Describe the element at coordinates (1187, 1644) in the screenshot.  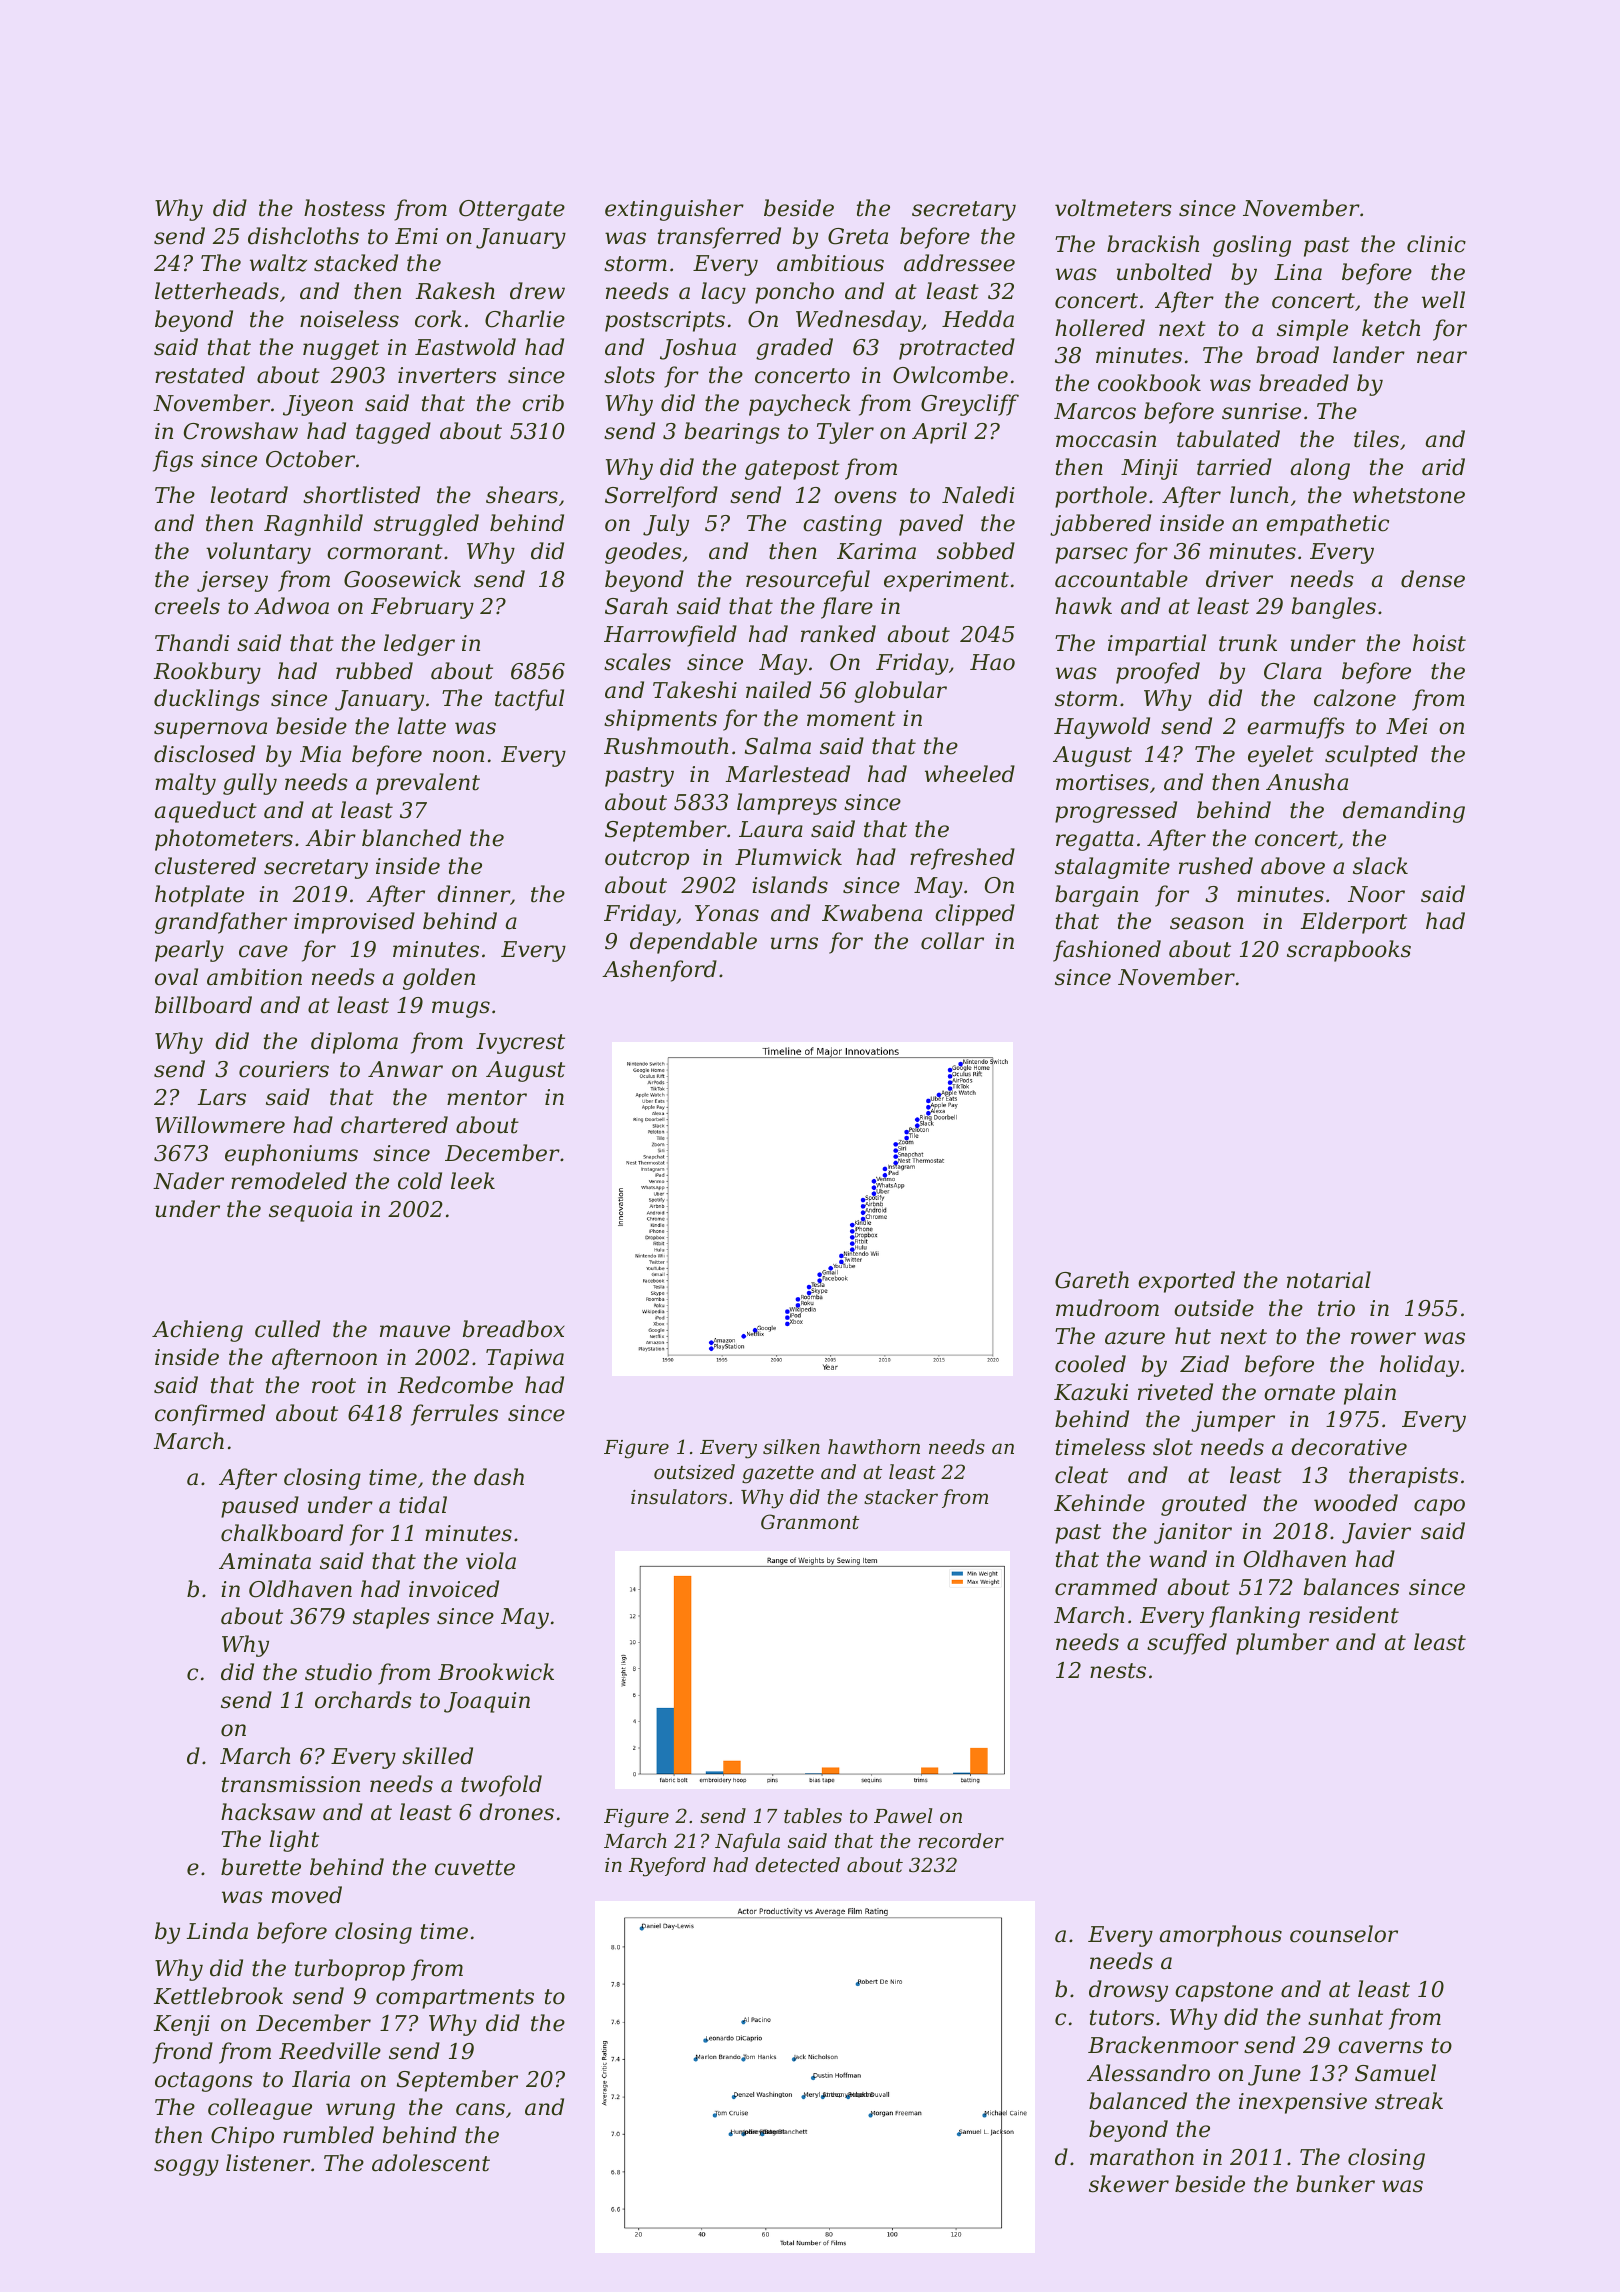
I see `scuffed` at that location.
